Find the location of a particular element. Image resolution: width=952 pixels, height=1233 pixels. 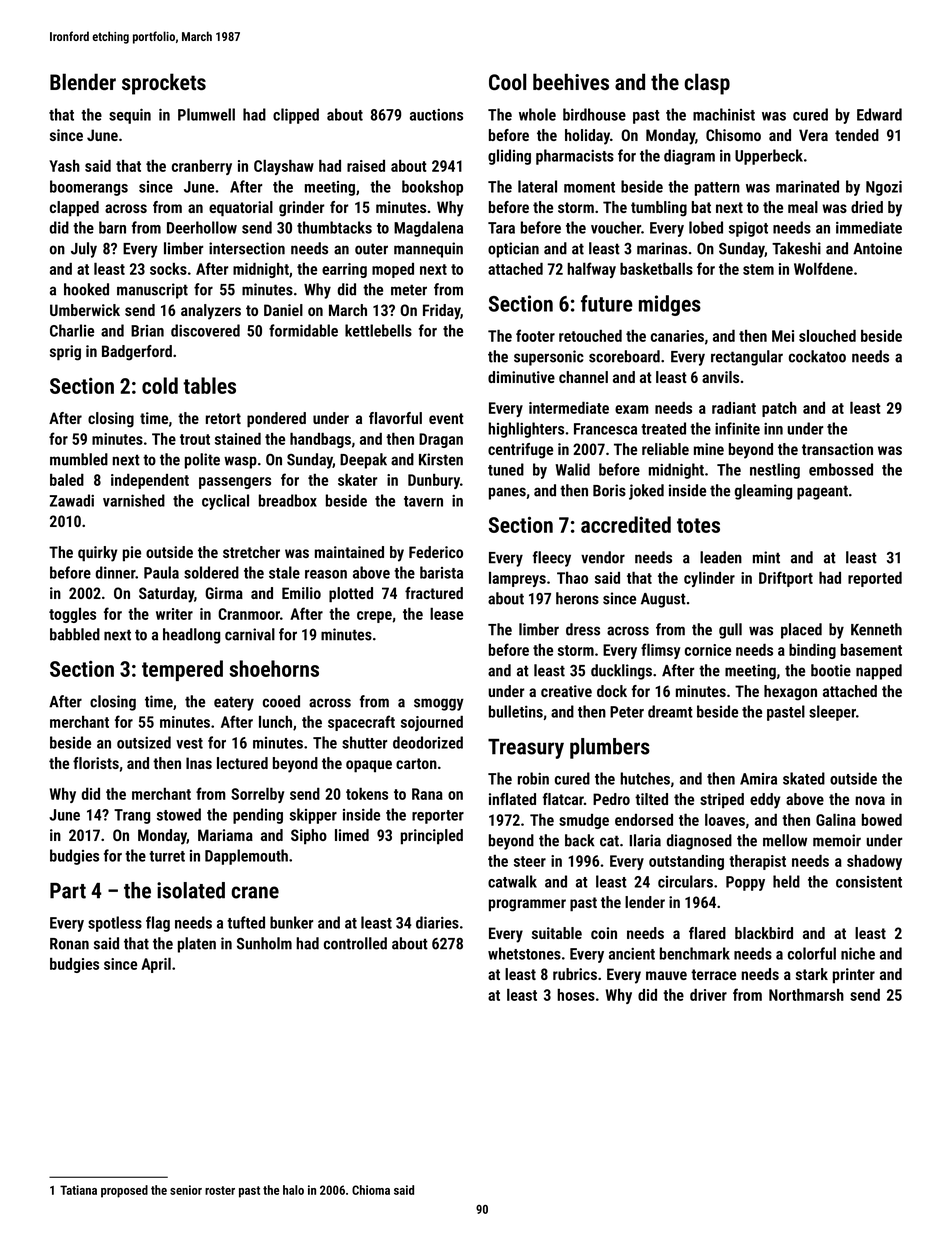

mumbled is located at coordinates (79, 459).
